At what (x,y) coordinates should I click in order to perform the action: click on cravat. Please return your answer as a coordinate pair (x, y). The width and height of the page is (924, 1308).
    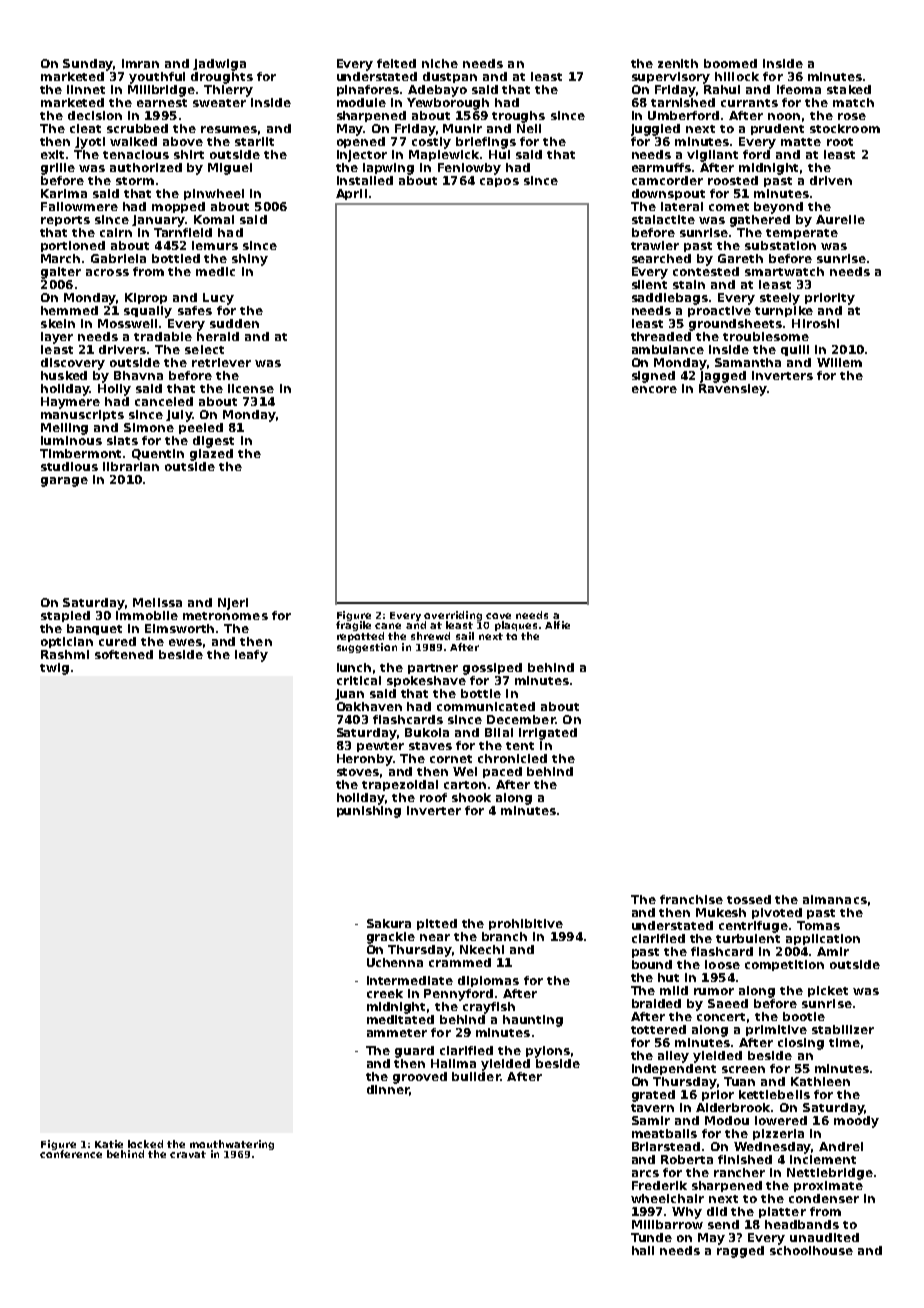
    Looking at the image, I should click on (188, 1154).
